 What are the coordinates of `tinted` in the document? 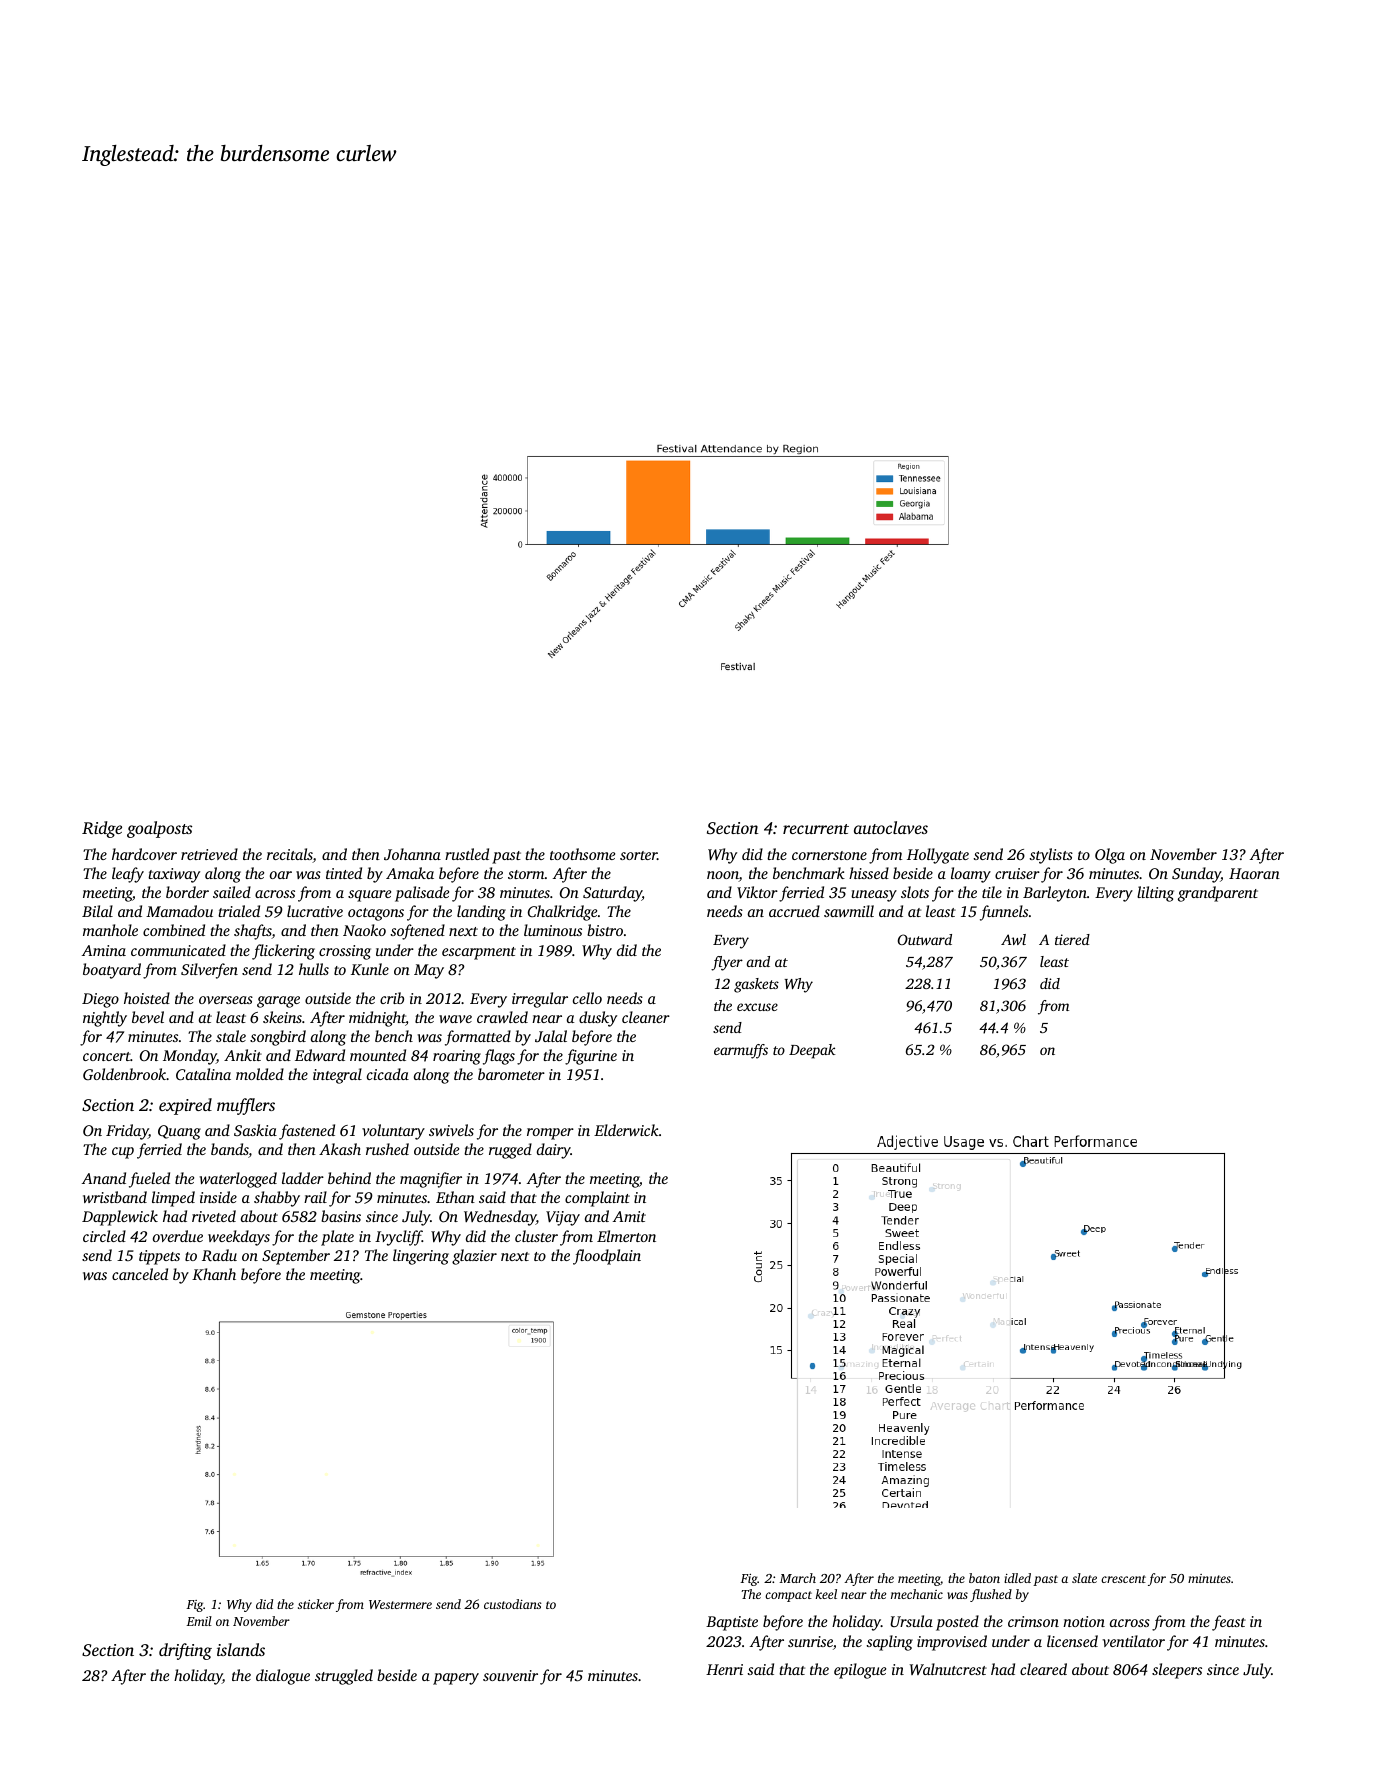 It's located at (344, 873).
